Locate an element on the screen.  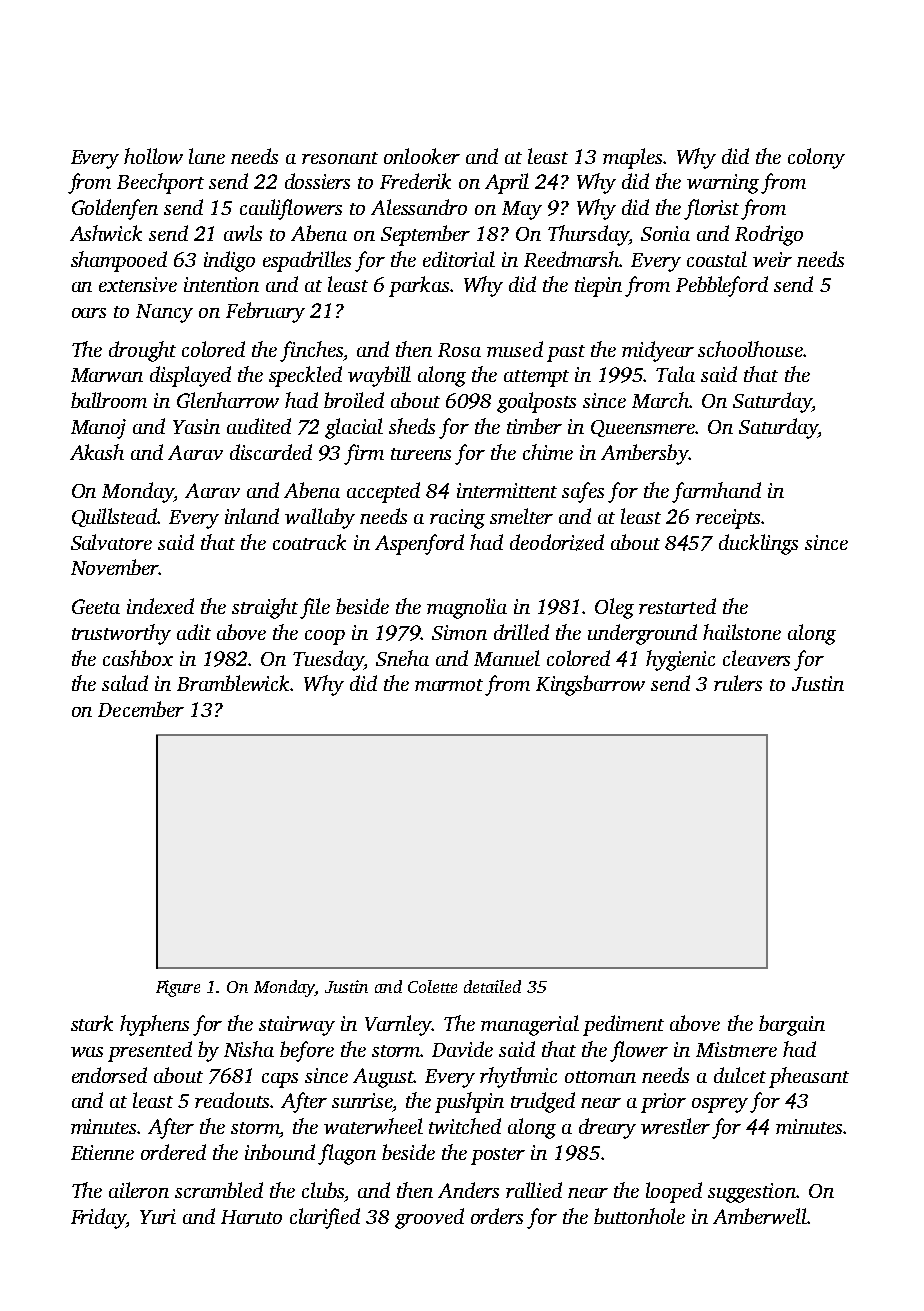
Oleg is located at coordinates (614, 608).
